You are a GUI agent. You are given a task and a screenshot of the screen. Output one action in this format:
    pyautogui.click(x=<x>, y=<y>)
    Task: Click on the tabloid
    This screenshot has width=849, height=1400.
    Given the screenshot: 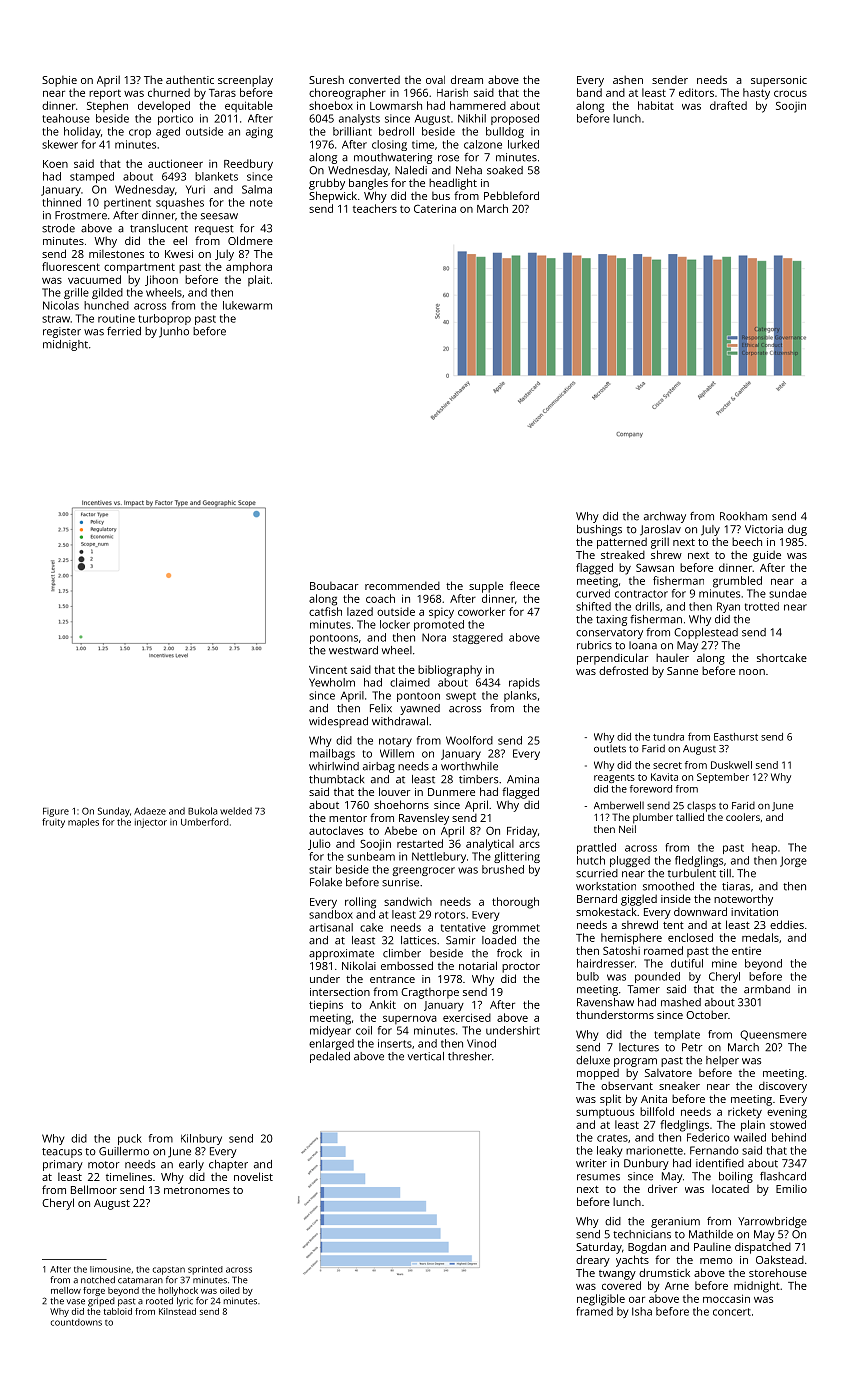 What is the action you would take?
    pyautogui.click(x=117, y=1311)
